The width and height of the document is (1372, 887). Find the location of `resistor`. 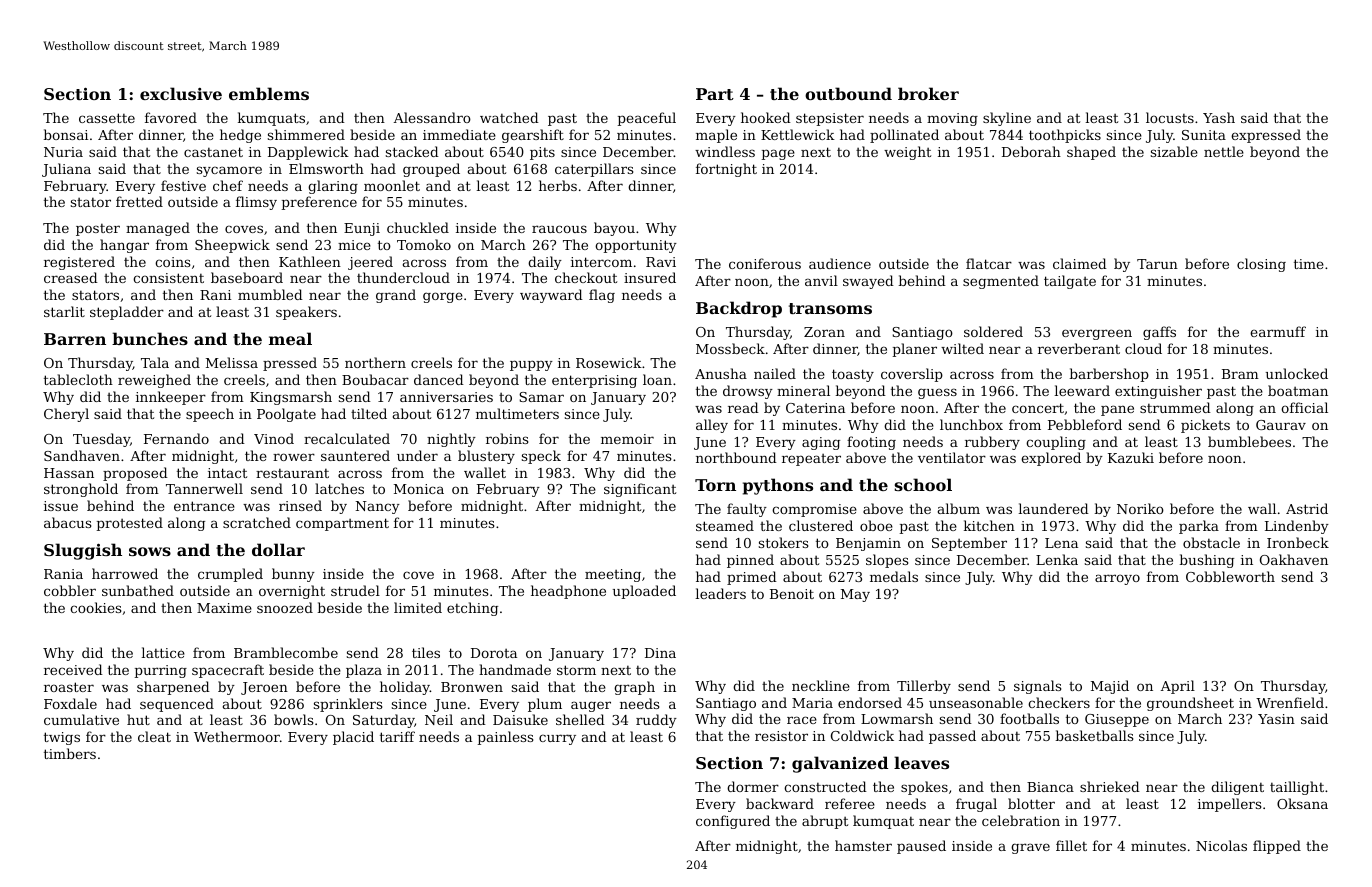

resistor is located at coordinates (781, 736).
